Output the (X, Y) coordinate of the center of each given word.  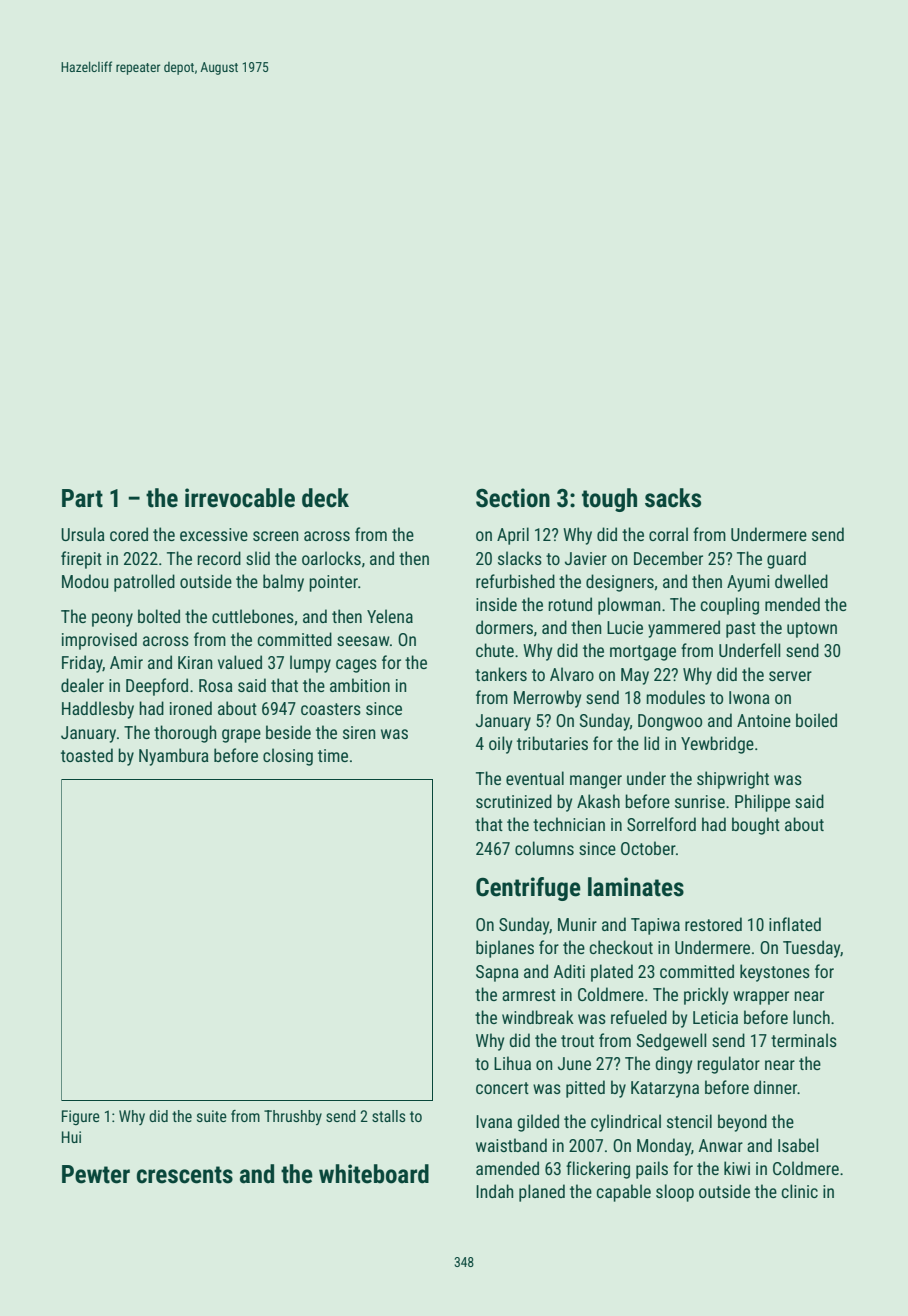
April (513, 536)
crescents (185, 1175)
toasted (87, 755)
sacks (673, 498)
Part (82, 498)
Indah (494, 1191)
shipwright (733, 780)
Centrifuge (528, 889)
